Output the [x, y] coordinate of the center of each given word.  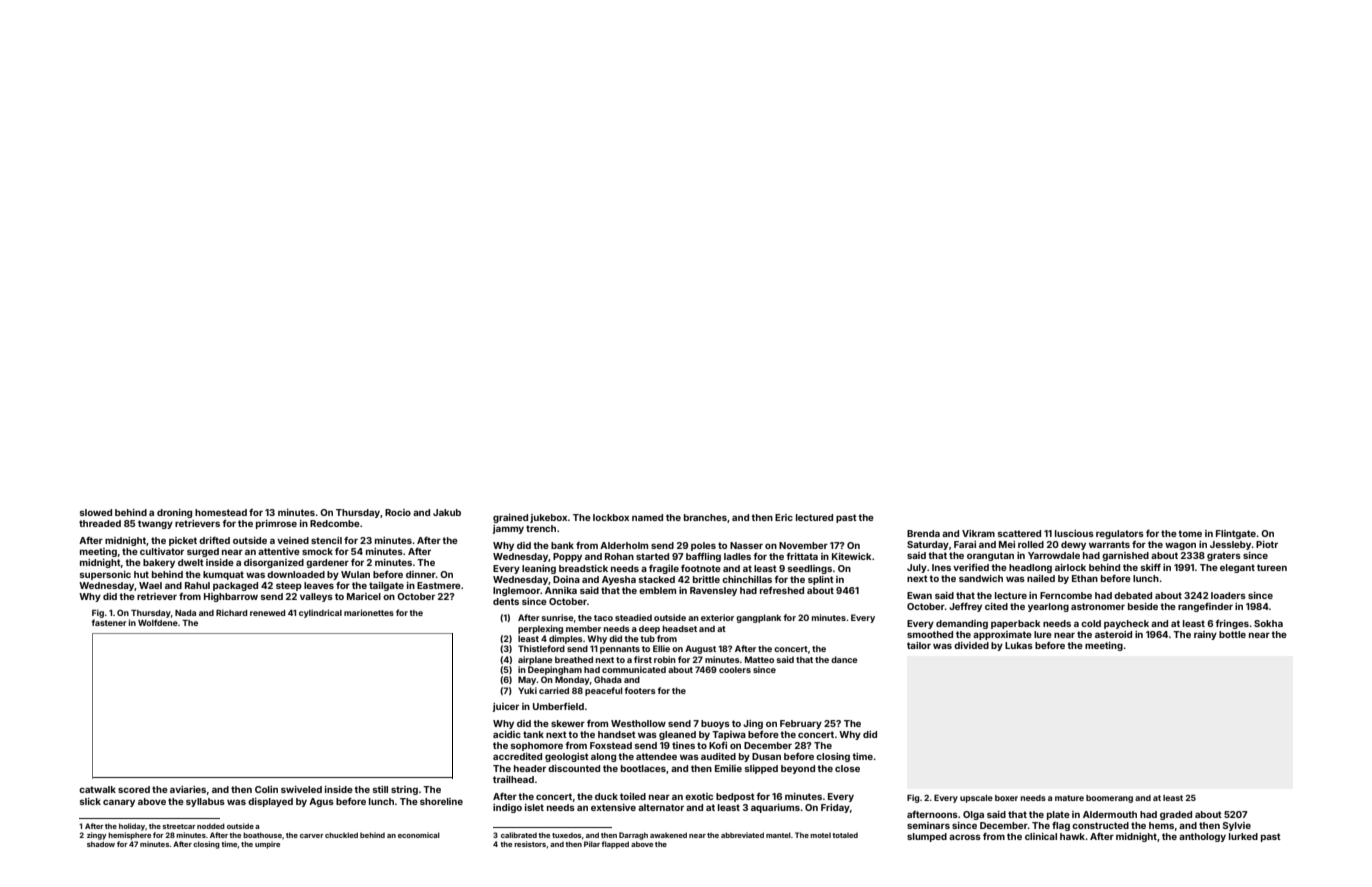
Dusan [766, 756]
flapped [615, 845]
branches [705, 517]
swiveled [301, 789]
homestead [221, 512]
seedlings [810, 569]
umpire [267, 845]
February [801, 724]
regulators [1120, 534]
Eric [784, 517]
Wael [150, 585]
